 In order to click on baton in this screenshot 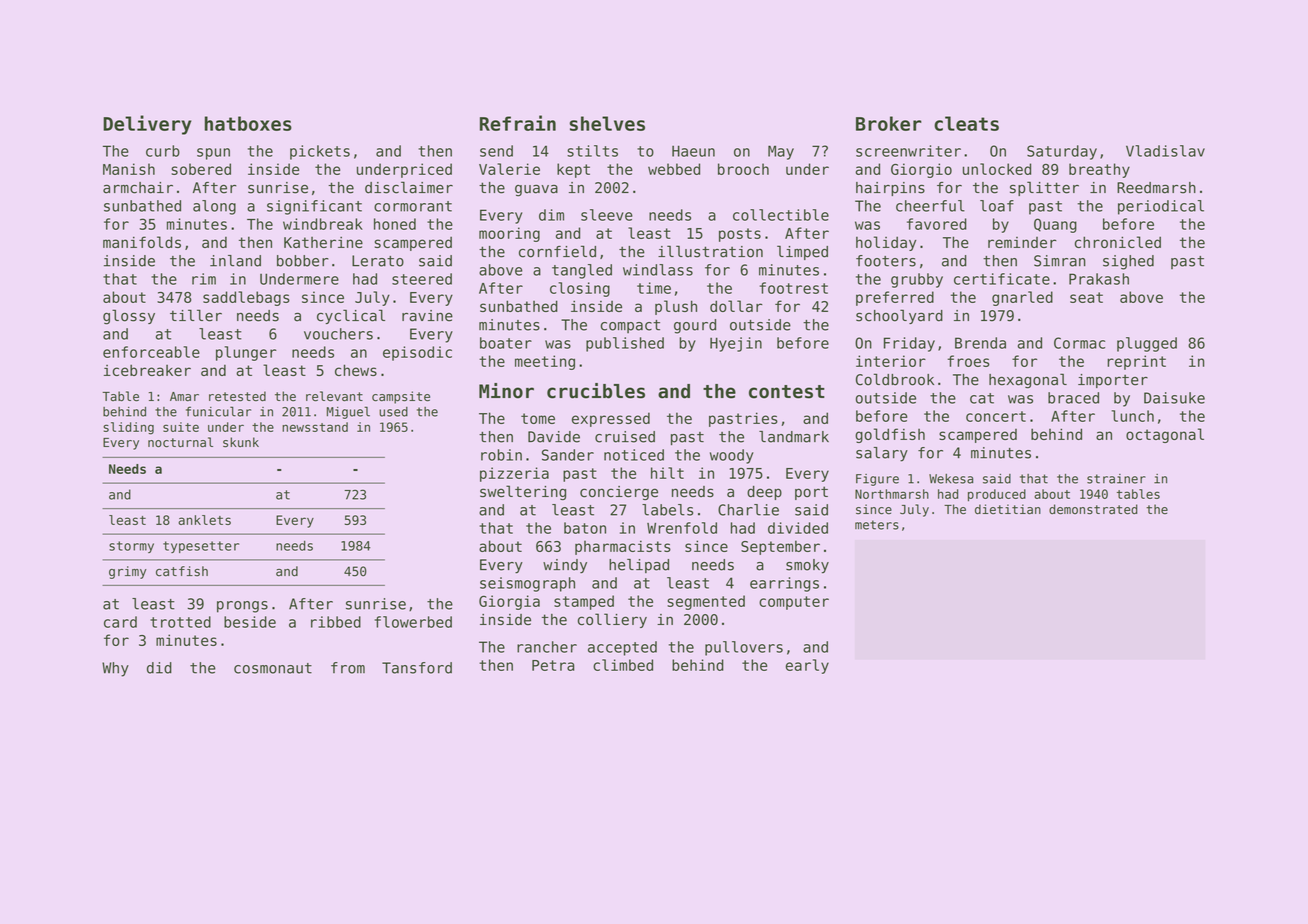, I will do `click(585, 528)`.
